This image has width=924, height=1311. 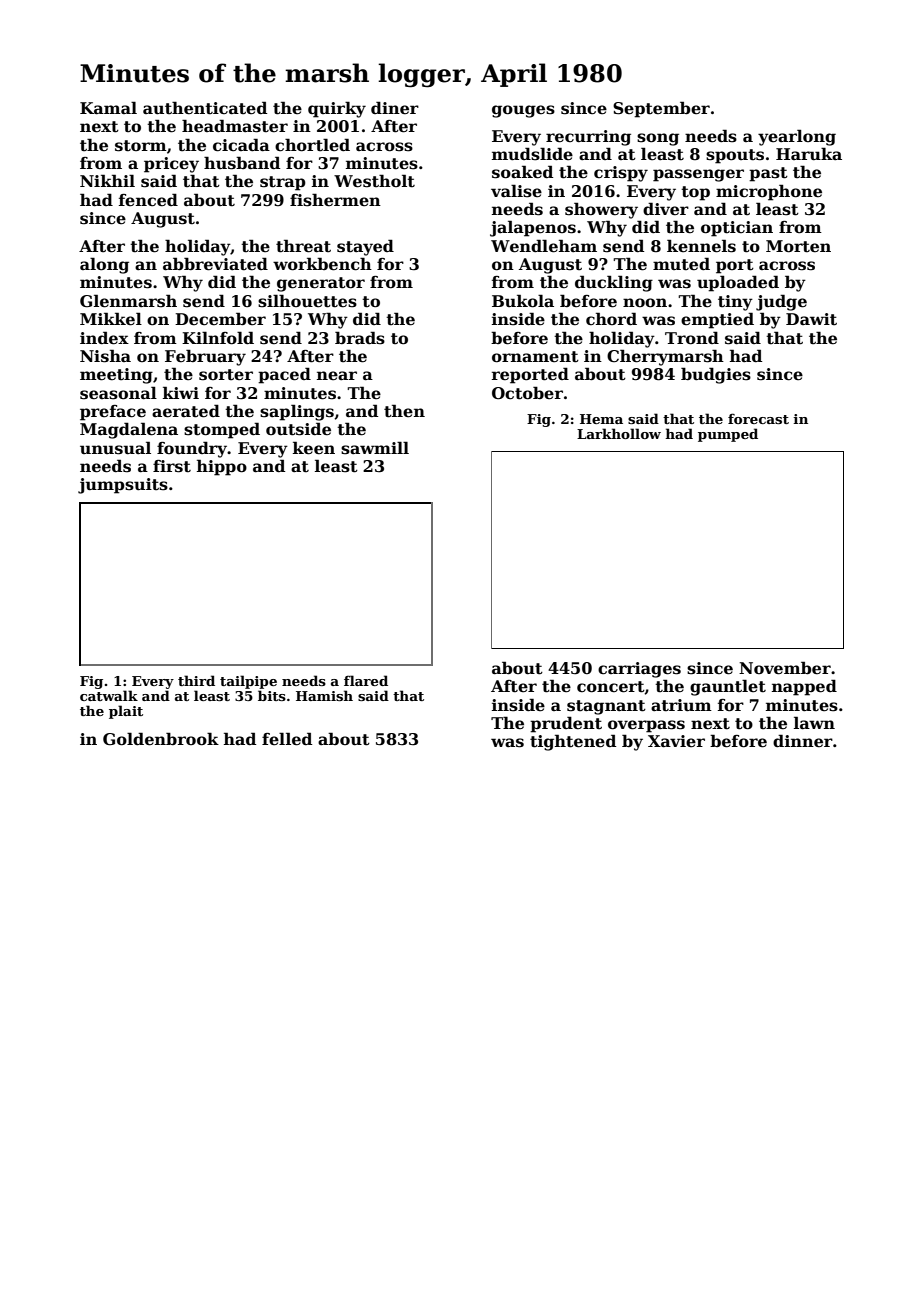 What do you see at coordinates (619, 433) in the image?
I see `Larkhollow` at bounding box center [619, 433].
